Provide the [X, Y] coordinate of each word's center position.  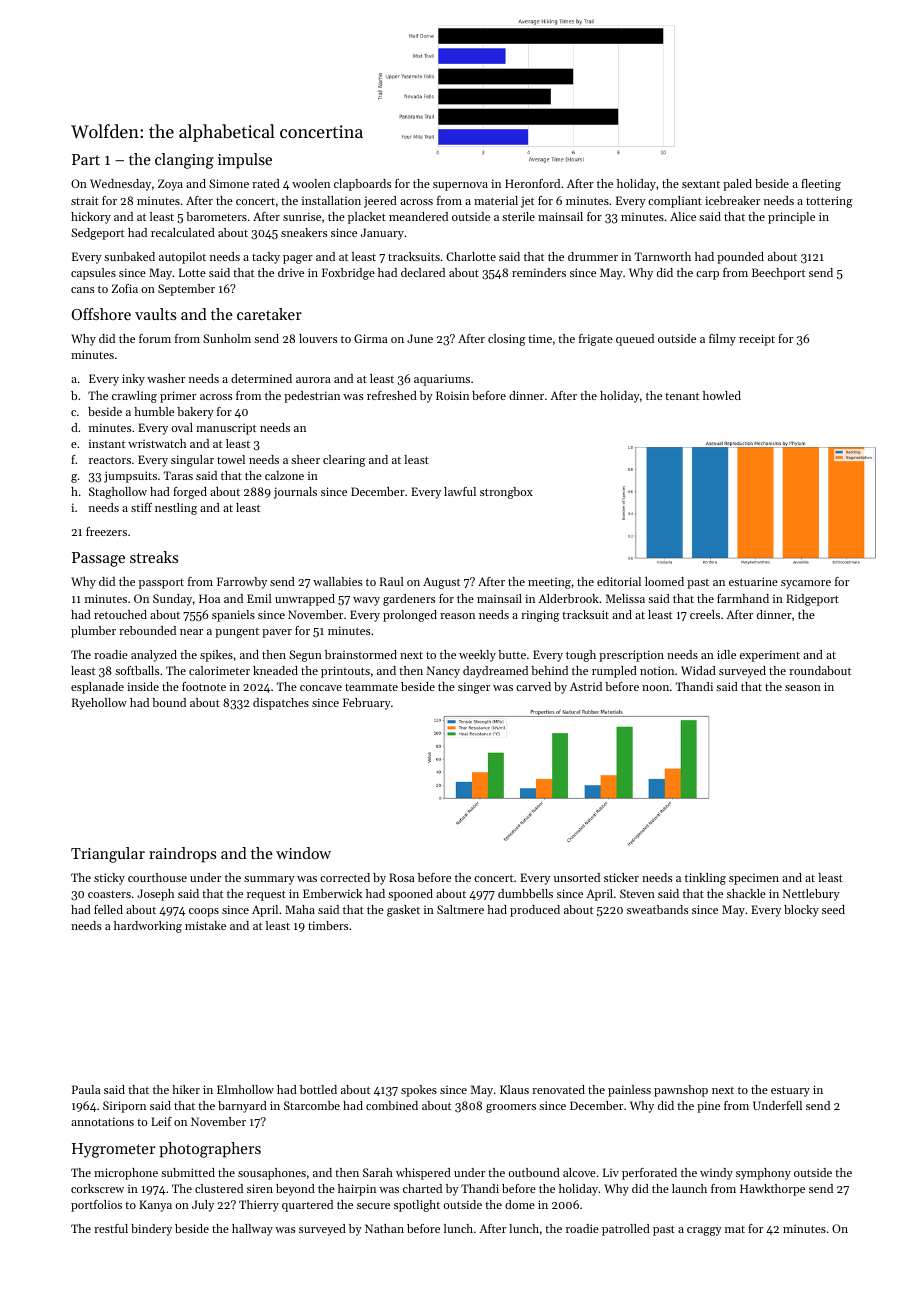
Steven [637, 893]
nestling [176, 509]
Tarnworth [663, 256]
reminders [539, 272]
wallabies [337, 581]
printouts [345, 672]
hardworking [148, 927]
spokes [419, 1091]
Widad [698, 670]
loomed [664, 581]
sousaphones [272, 1174]
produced [535, 911]
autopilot [182, 258]
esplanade [97, 688]
